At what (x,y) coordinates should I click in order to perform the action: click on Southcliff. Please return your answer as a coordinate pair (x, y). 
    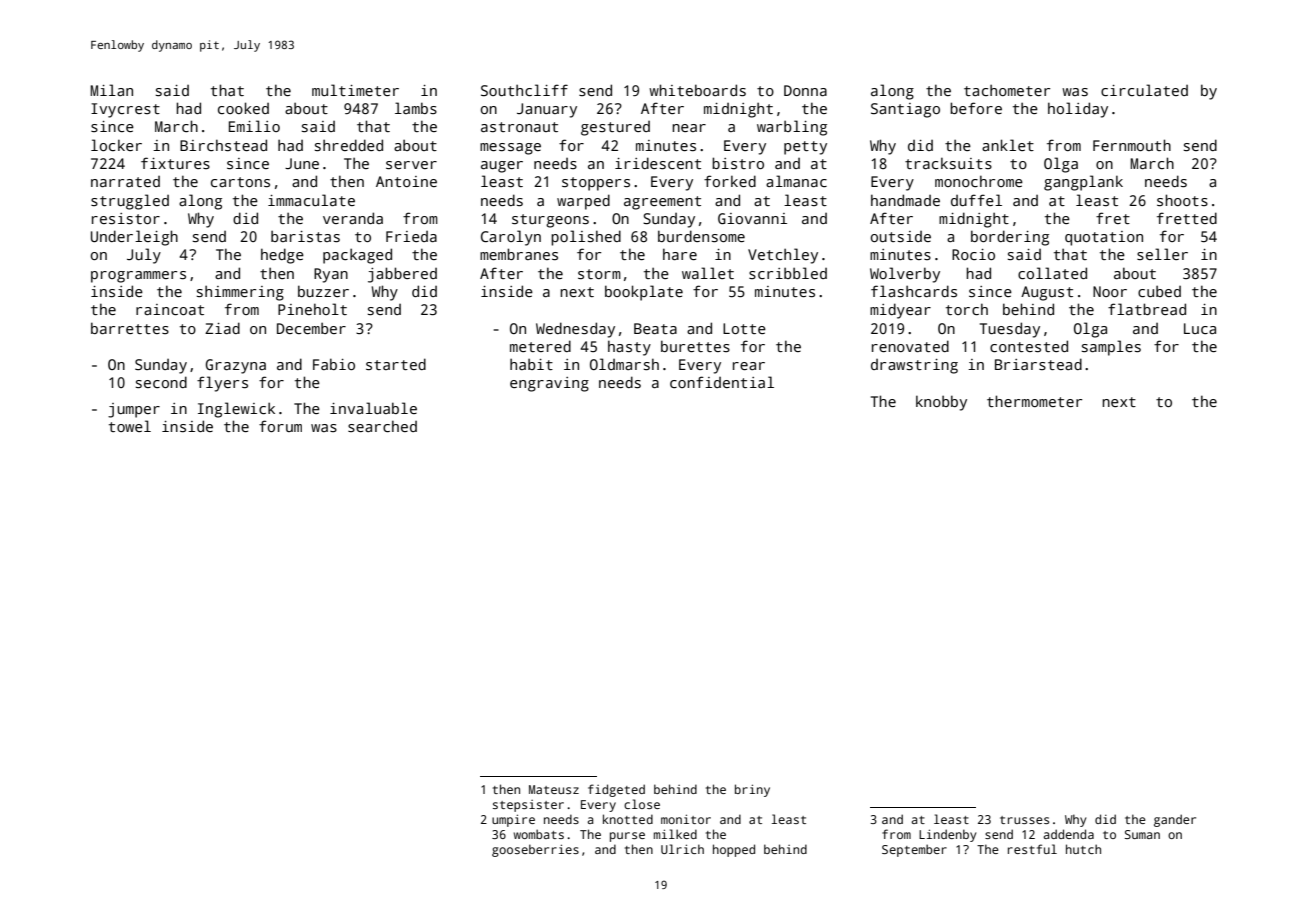
    Looking at the image, I should click on (524, 90).
